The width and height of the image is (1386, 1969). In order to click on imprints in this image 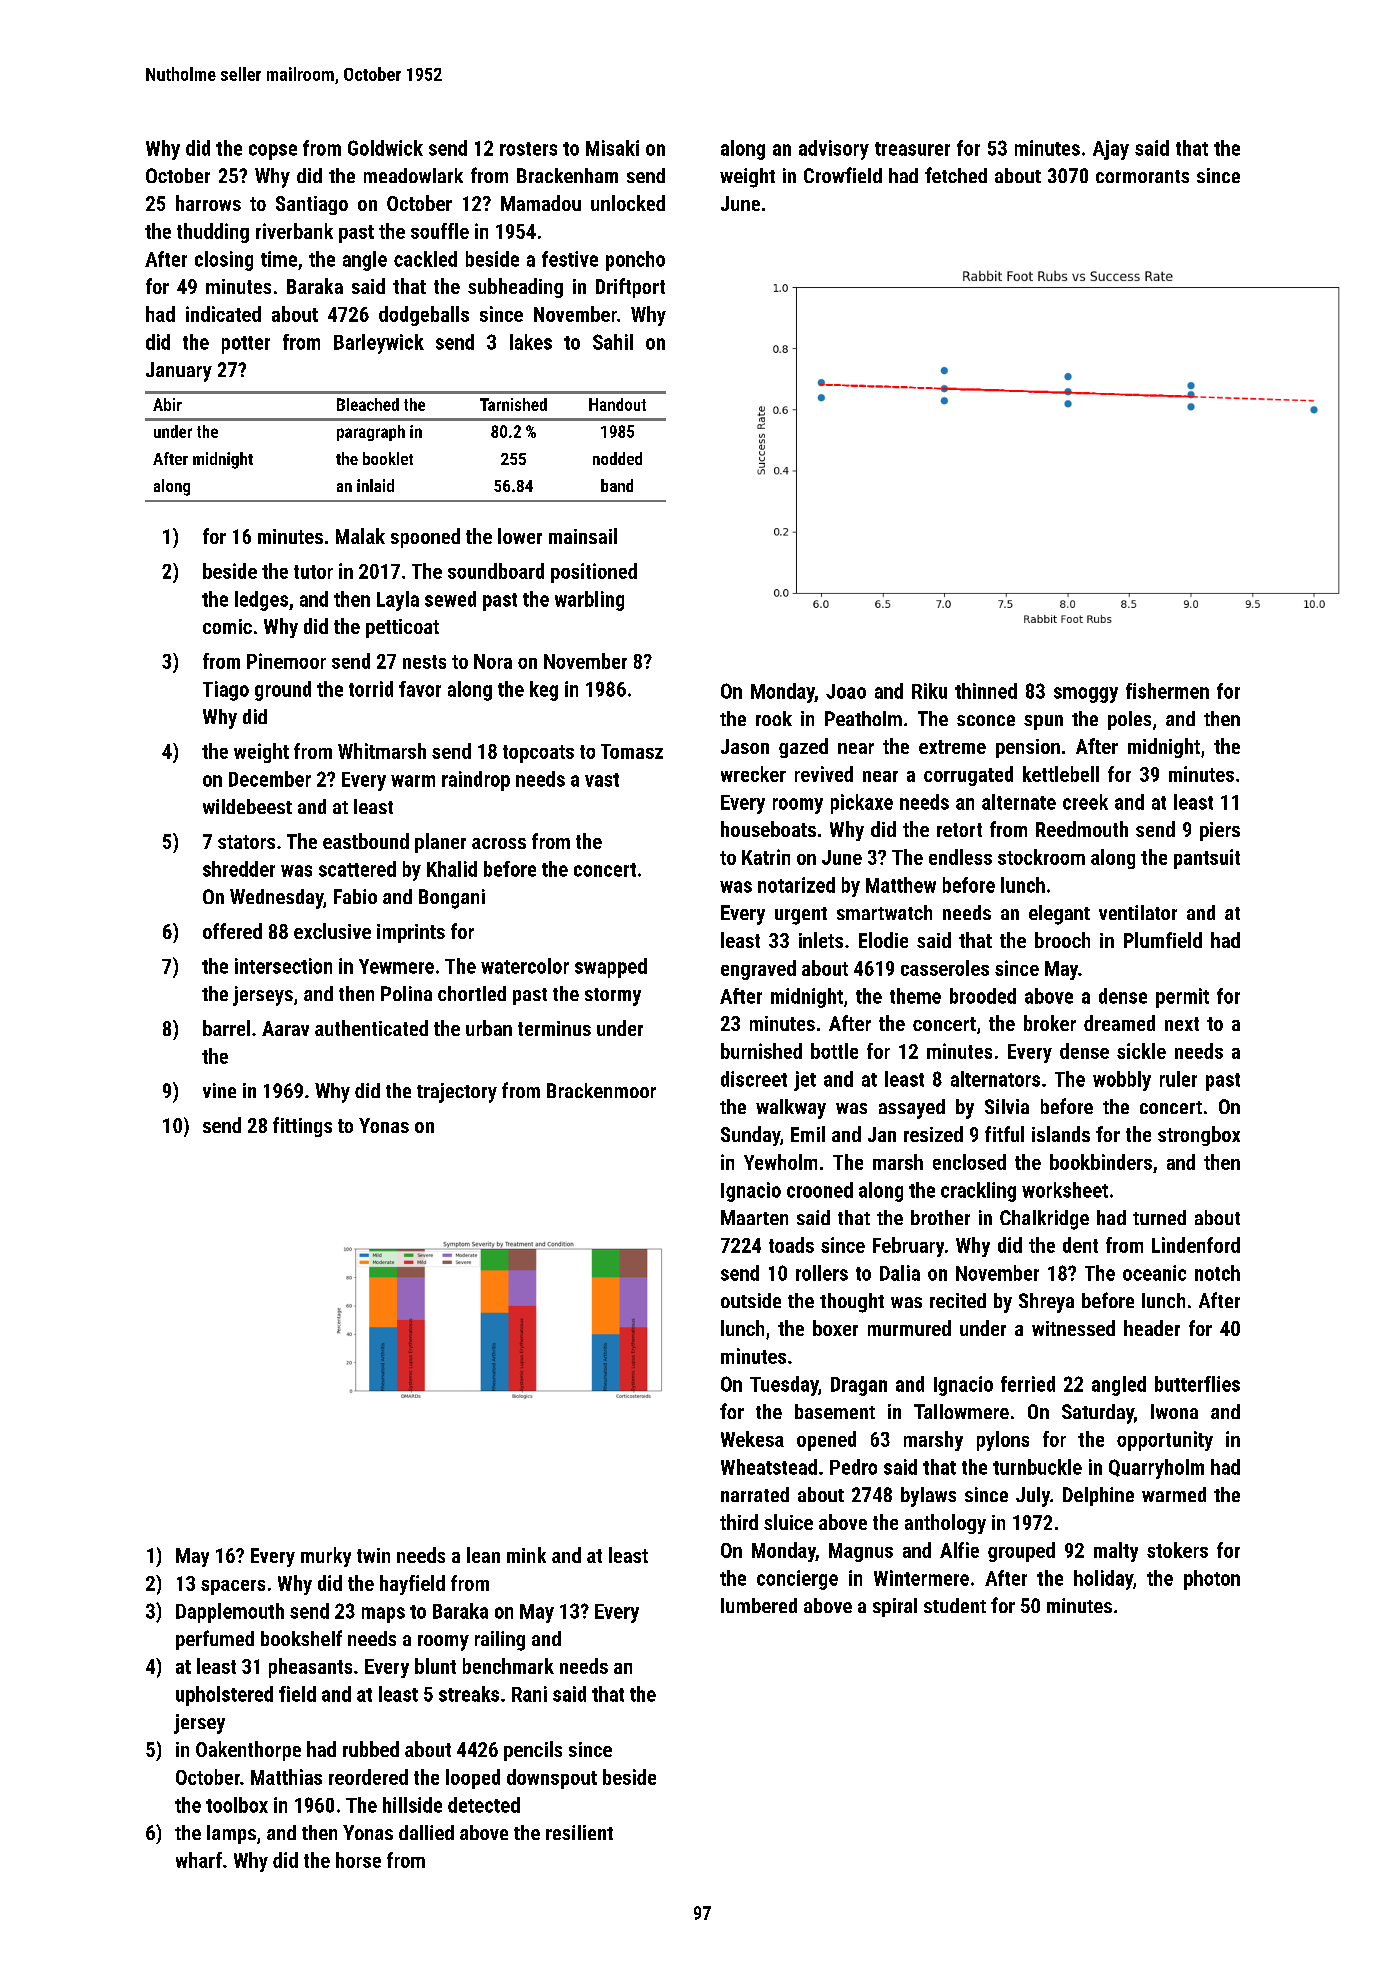, I will do `click(411, 933)`.
